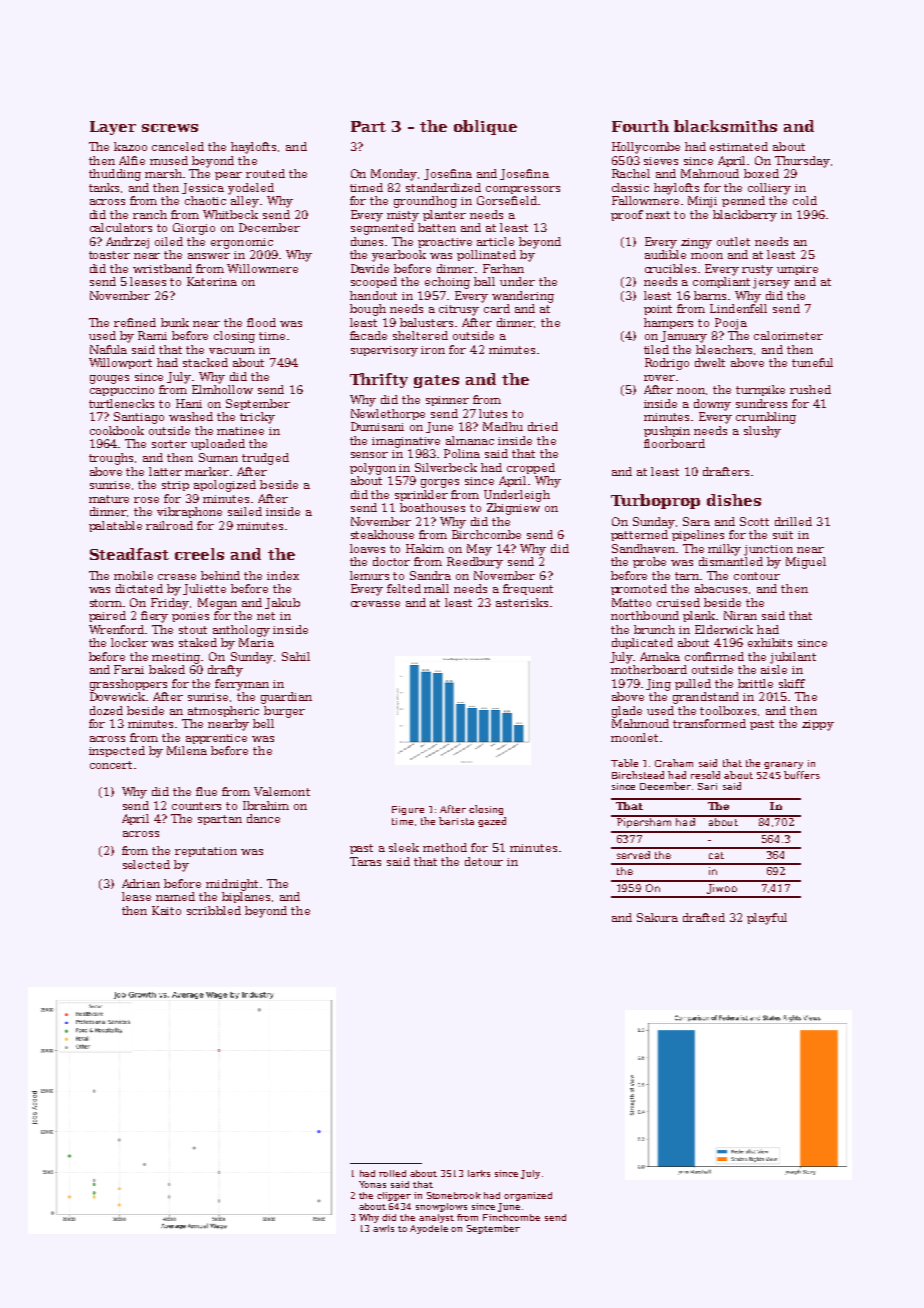 This document has height=1308, width=924. I want to click on Dumisani, so click(377, 426).
